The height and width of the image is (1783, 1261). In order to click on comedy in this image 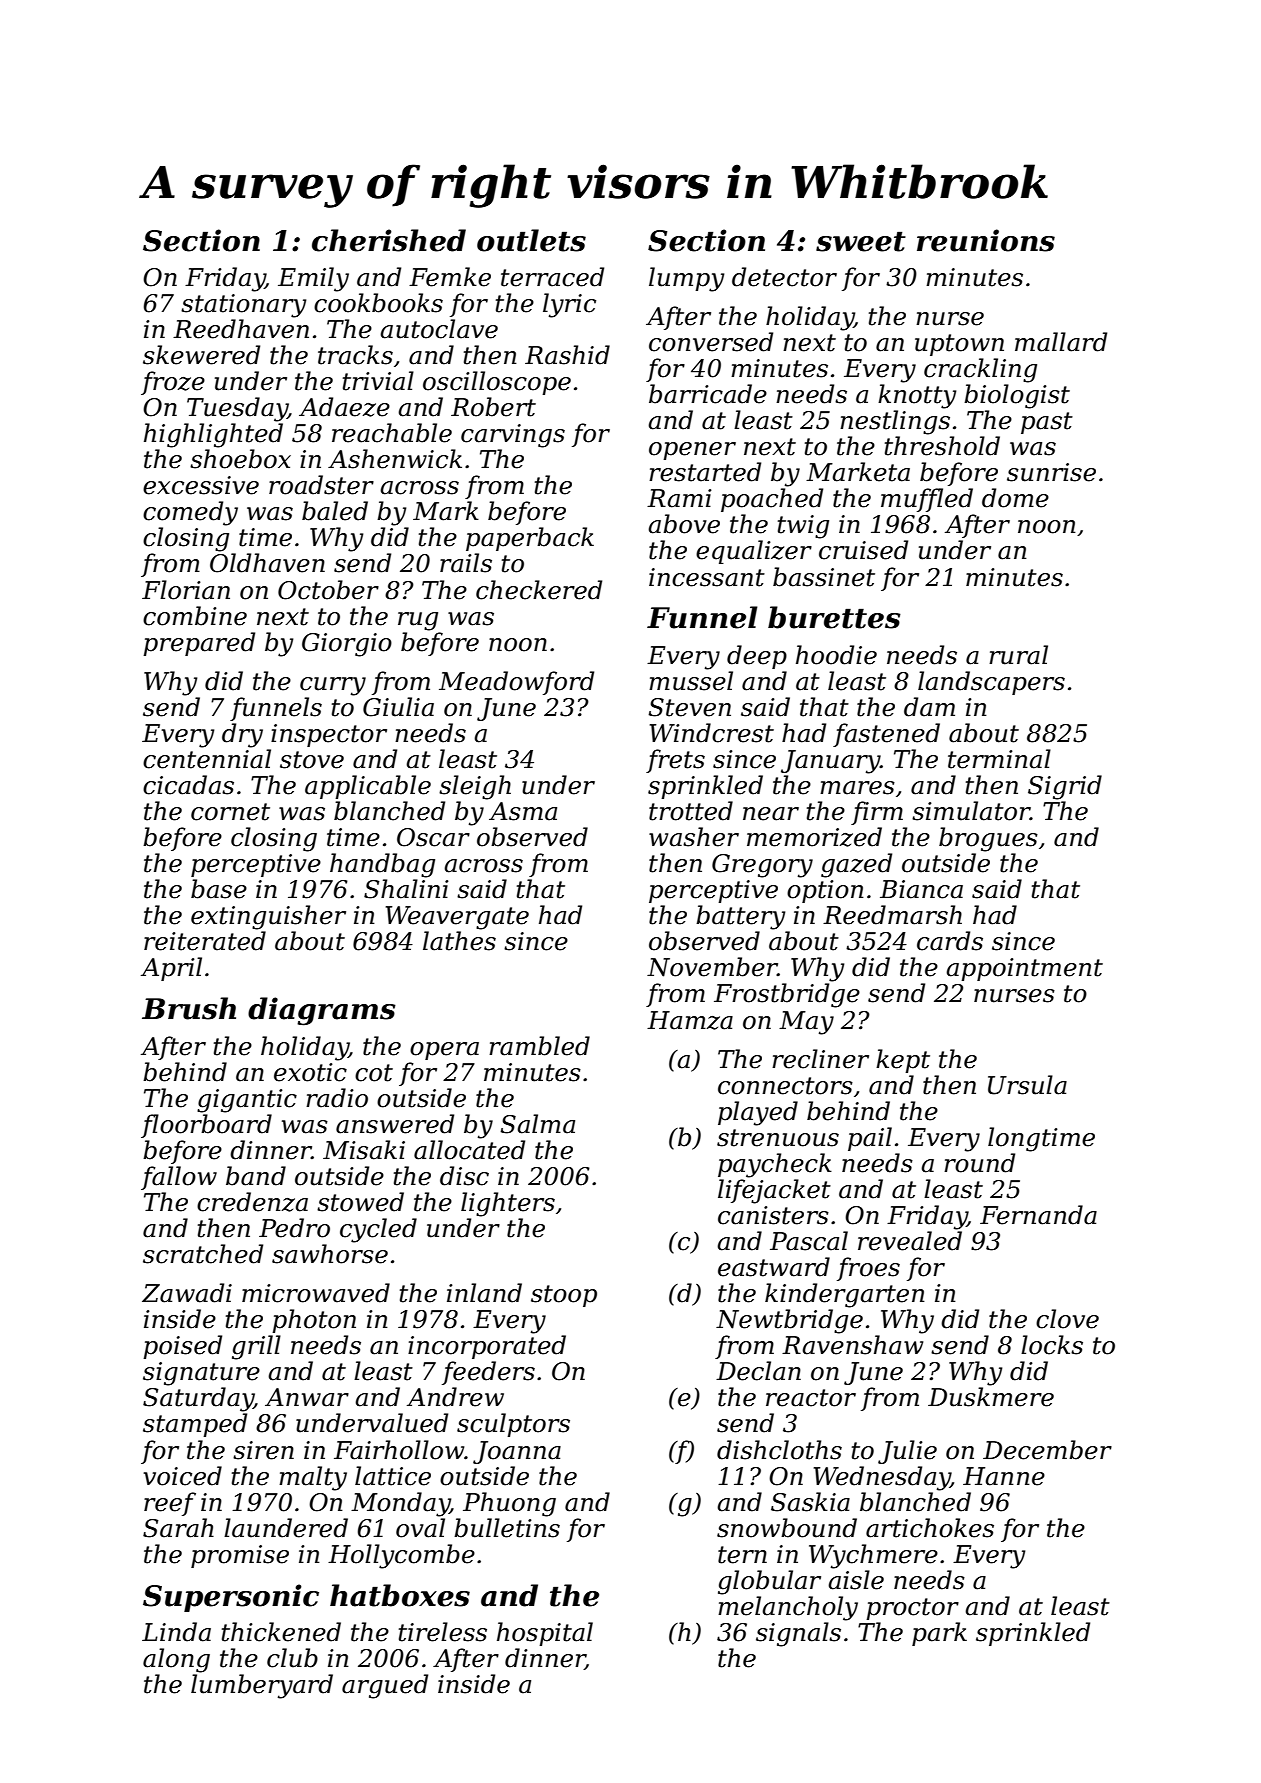, I will do `click(190, 513)`.
